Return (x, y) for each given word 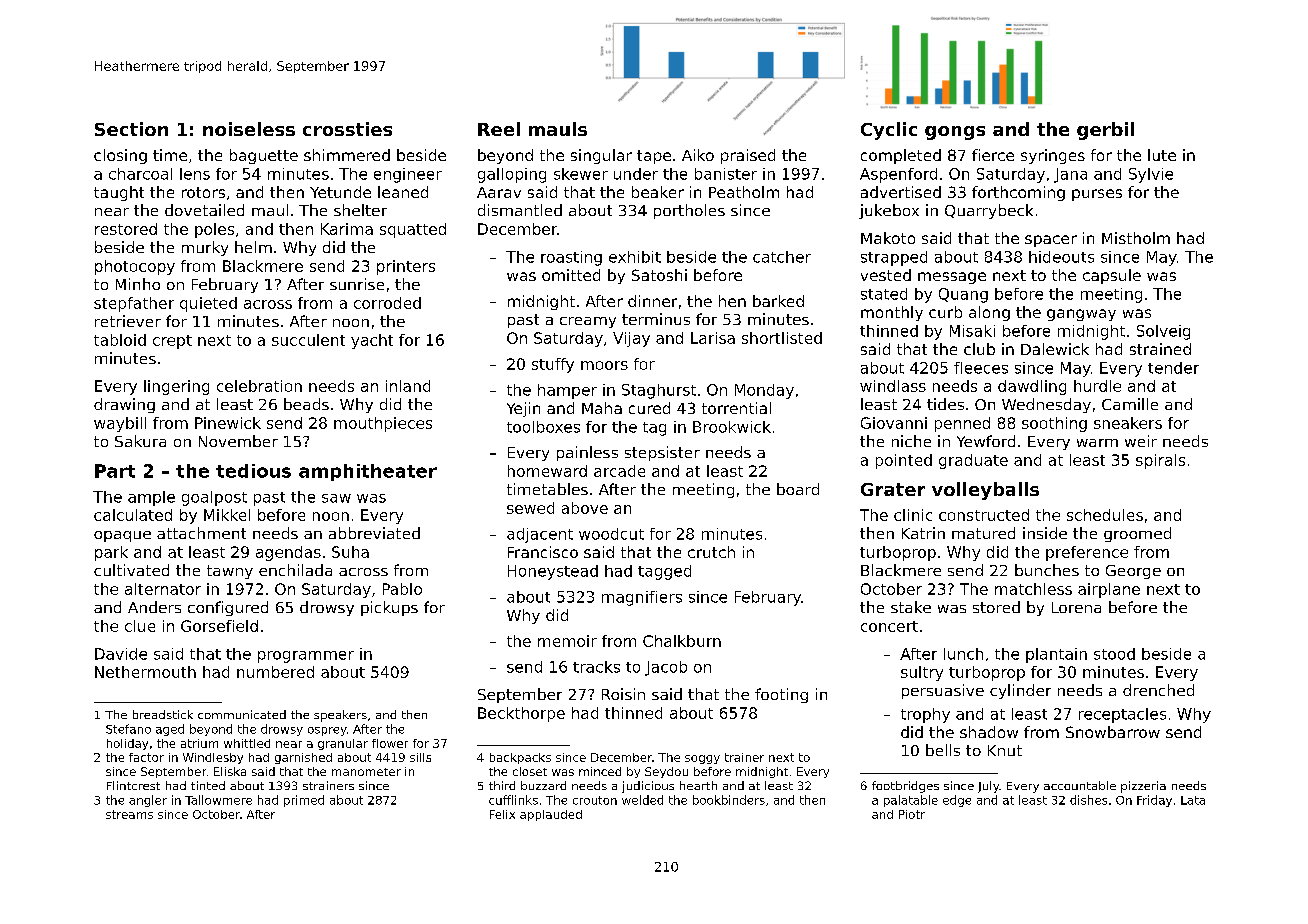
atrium (199, 743)
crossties (347, 129)
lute (1162, 155)
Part (115, 471)
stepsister (662, 453)
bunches (1047, 570)
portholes (689, 211)
